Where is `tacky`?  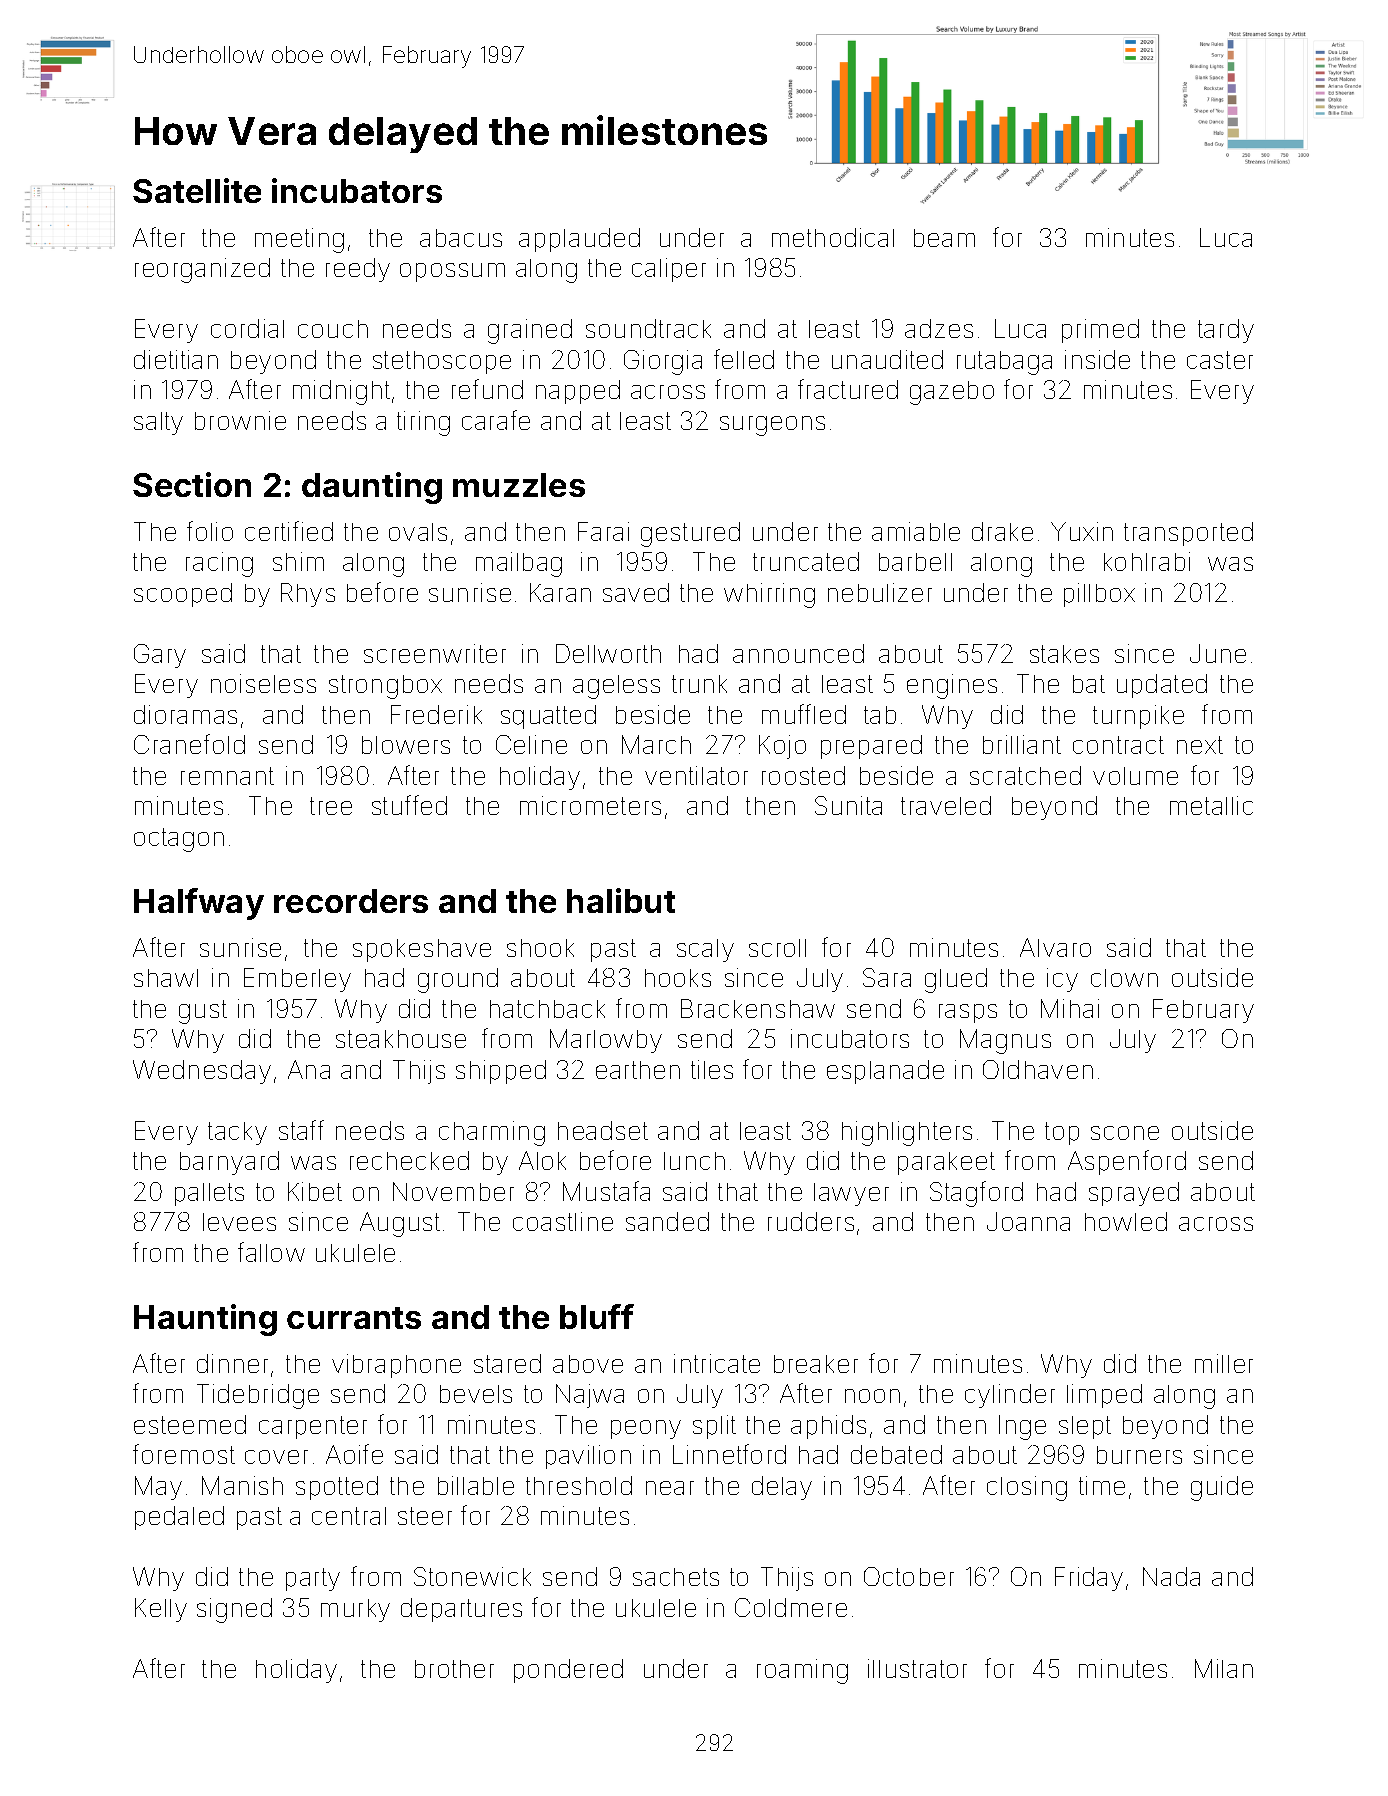
tacky is located at coordinates (237, 1133).
